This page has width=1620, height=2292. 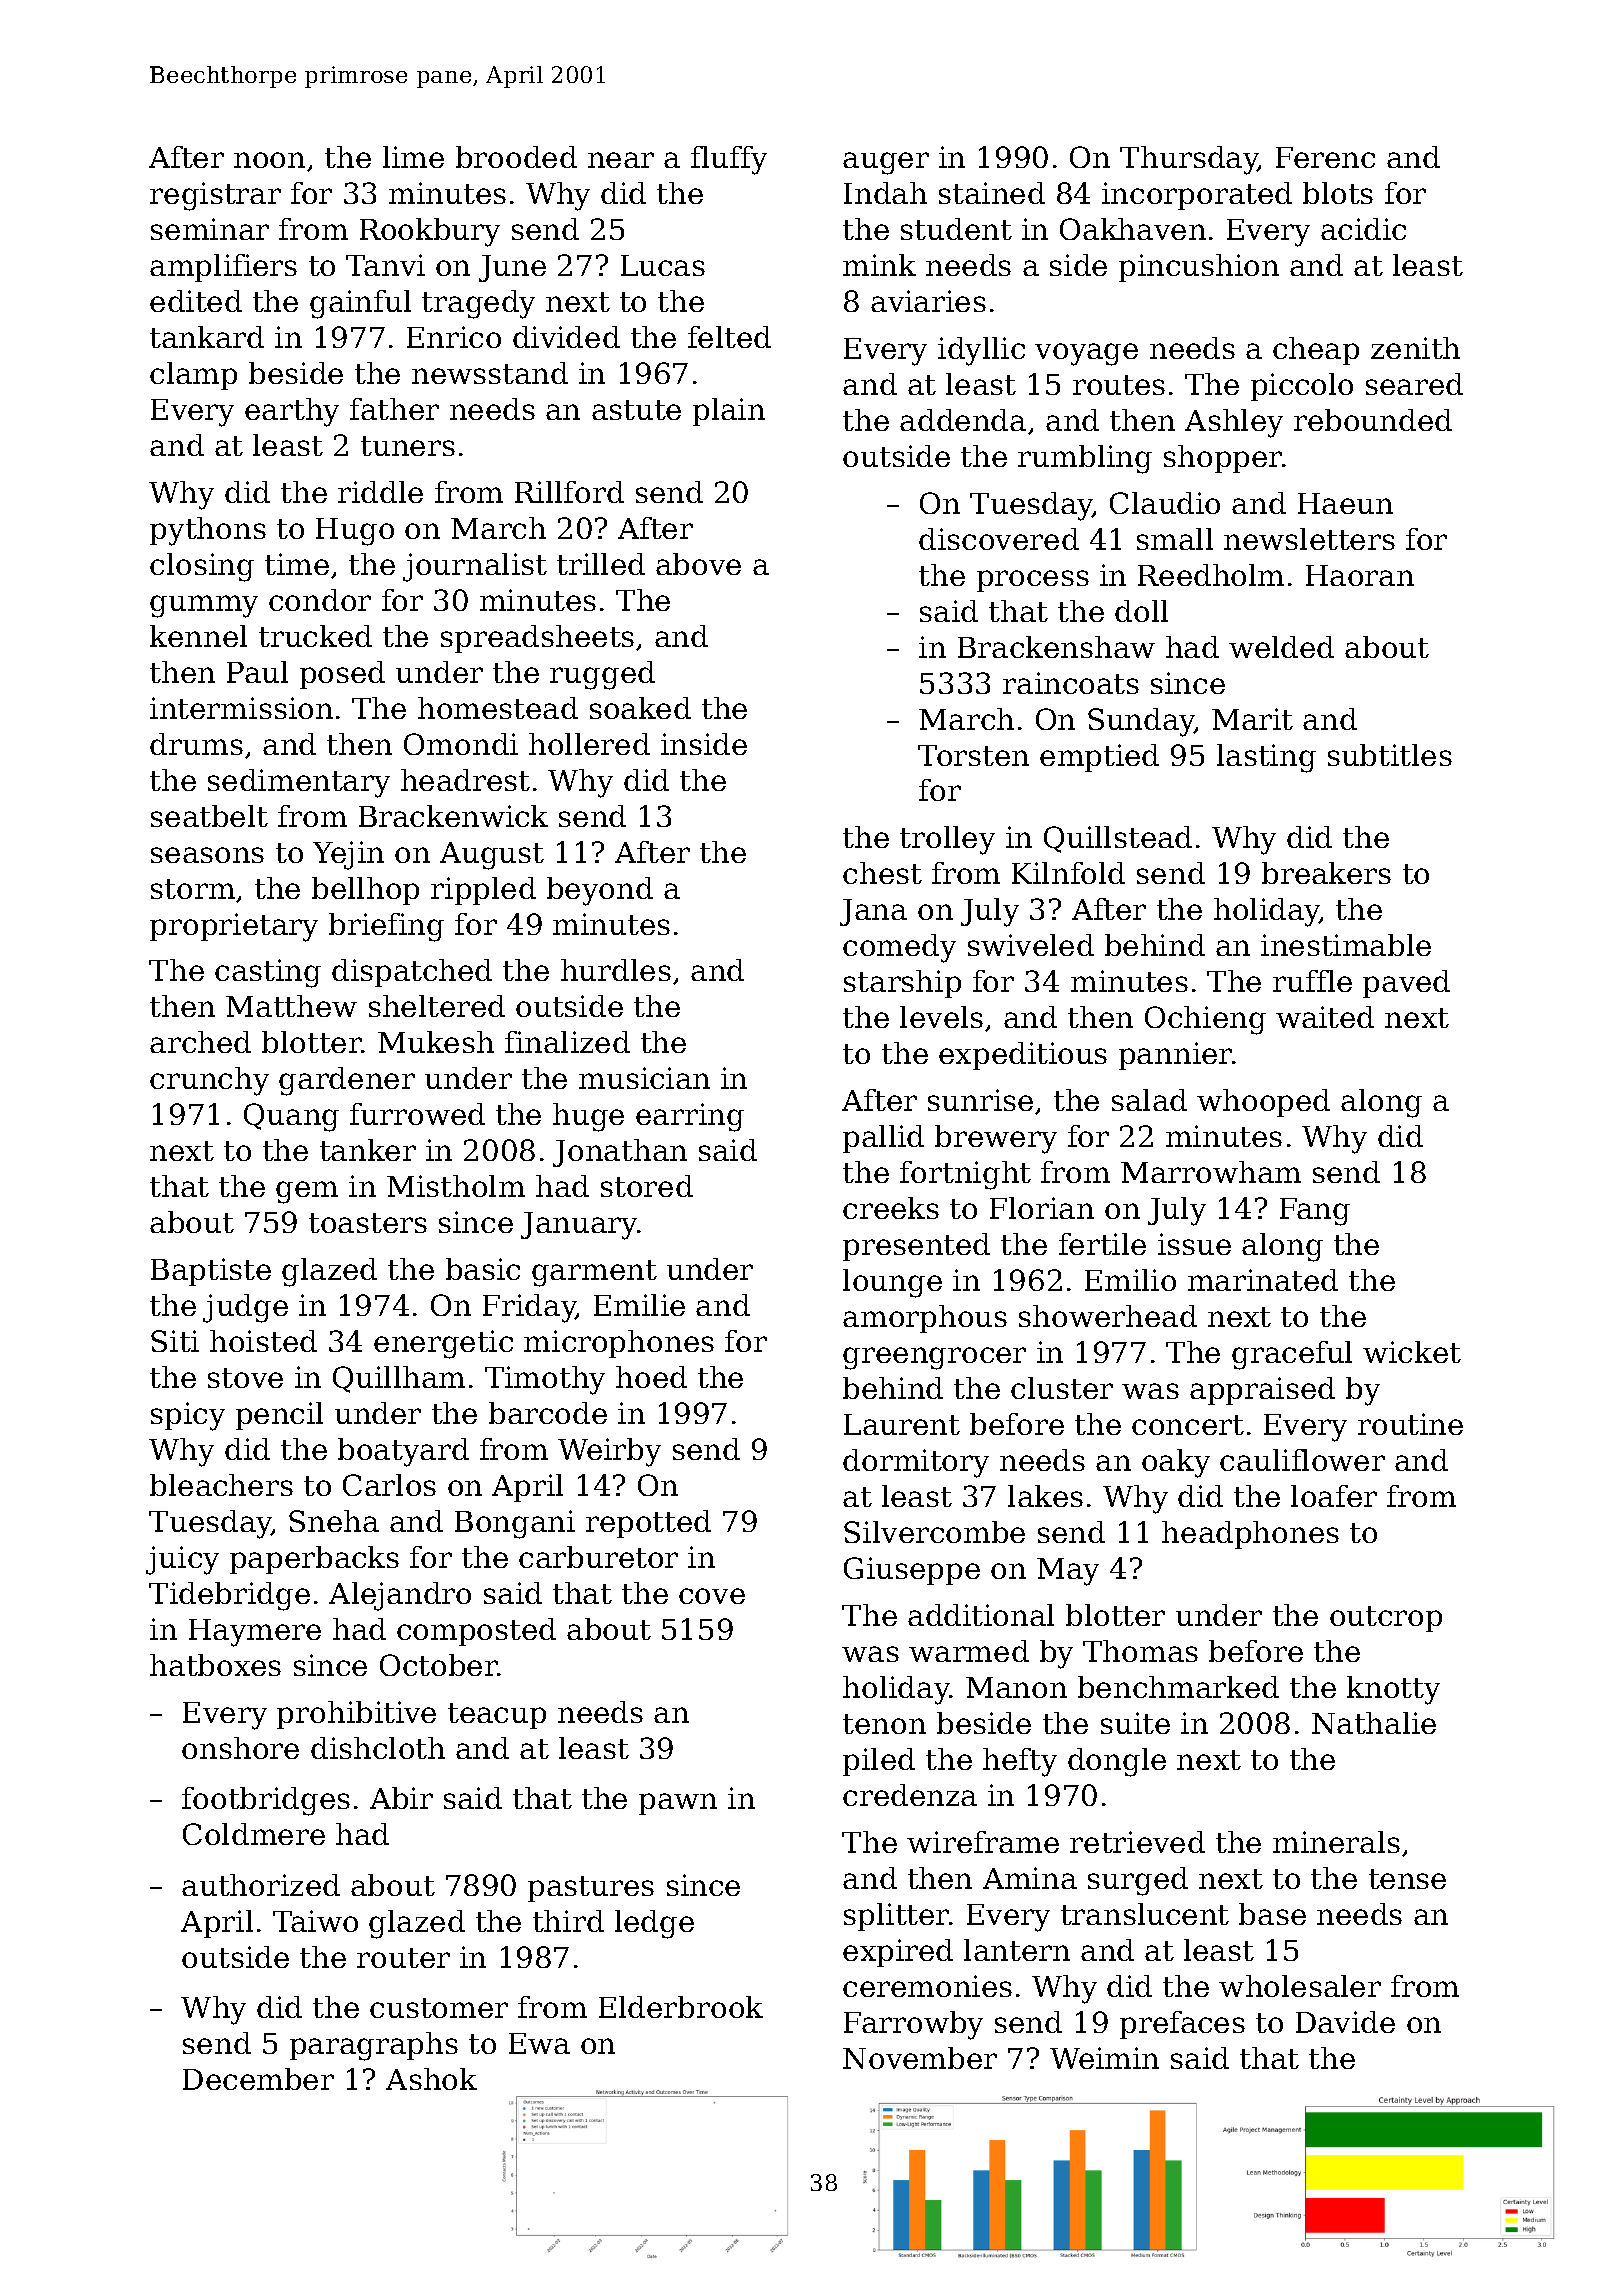 I want to click on hoed, so click(x=651, y=1377).
